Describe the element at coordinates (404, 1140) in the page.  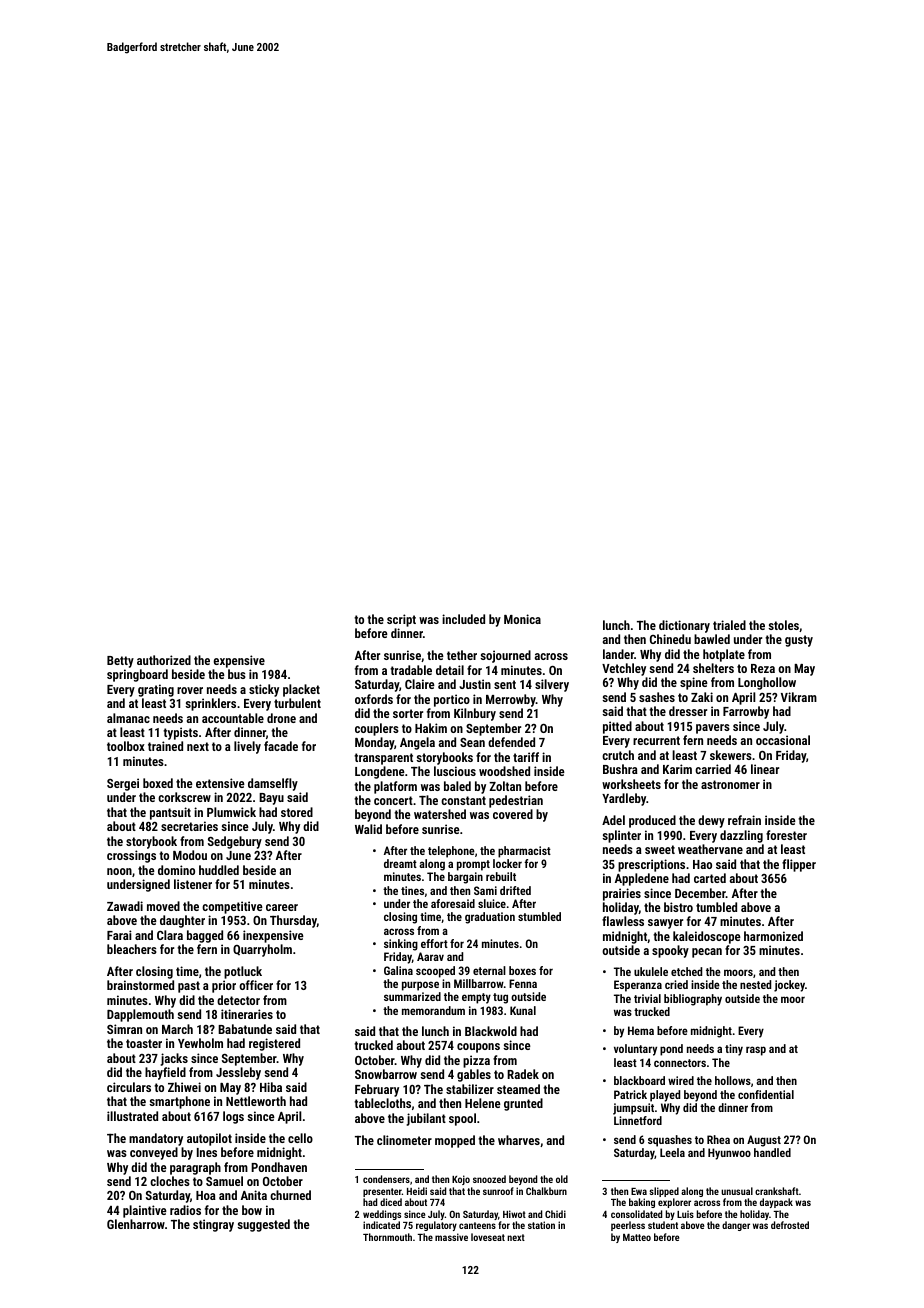
I see `clinometer` at that location.
